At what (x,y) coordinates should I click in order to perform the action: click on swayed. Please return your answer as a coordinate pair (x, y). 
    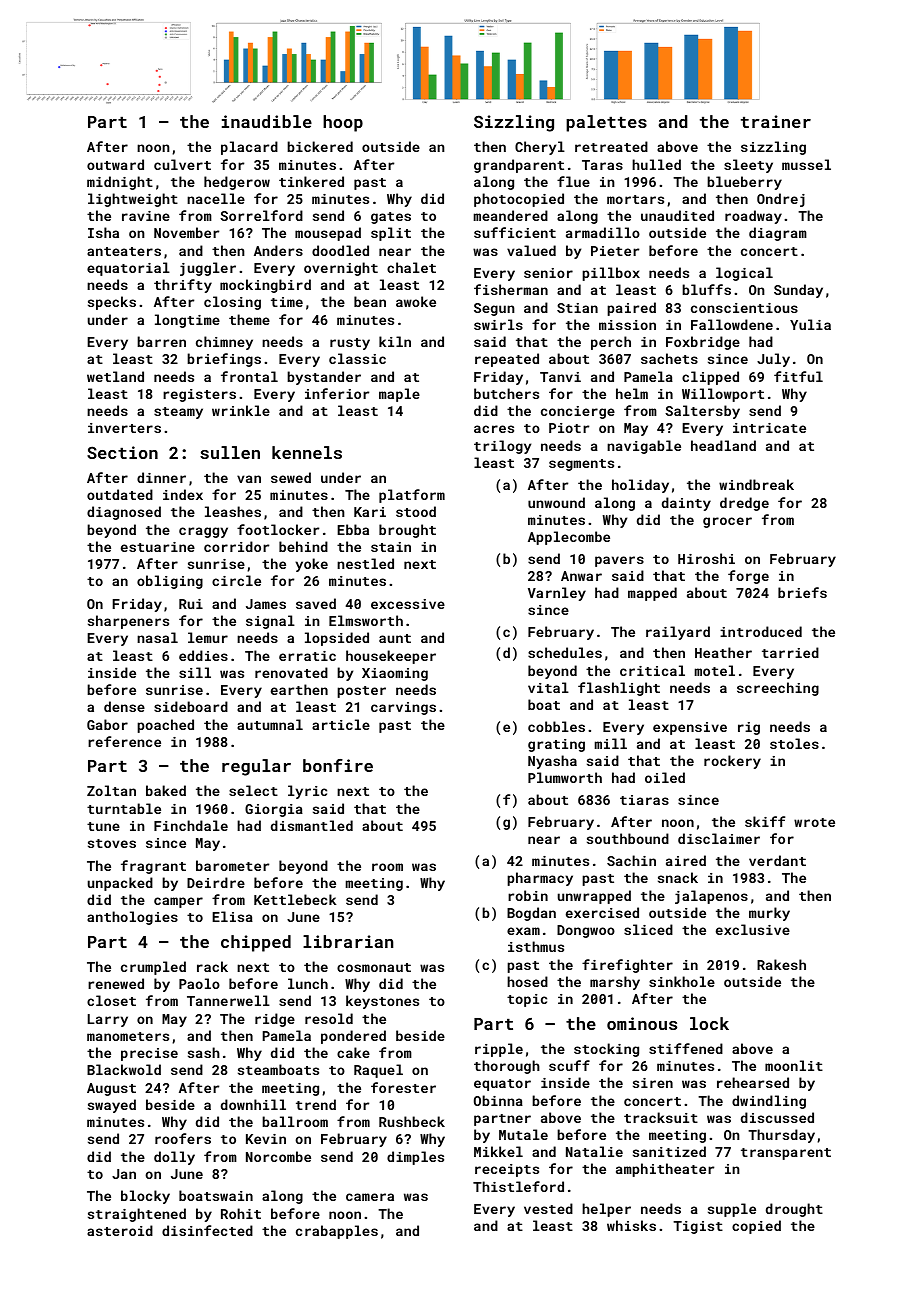
    Looking at the image, I should click on (112, 1106).
